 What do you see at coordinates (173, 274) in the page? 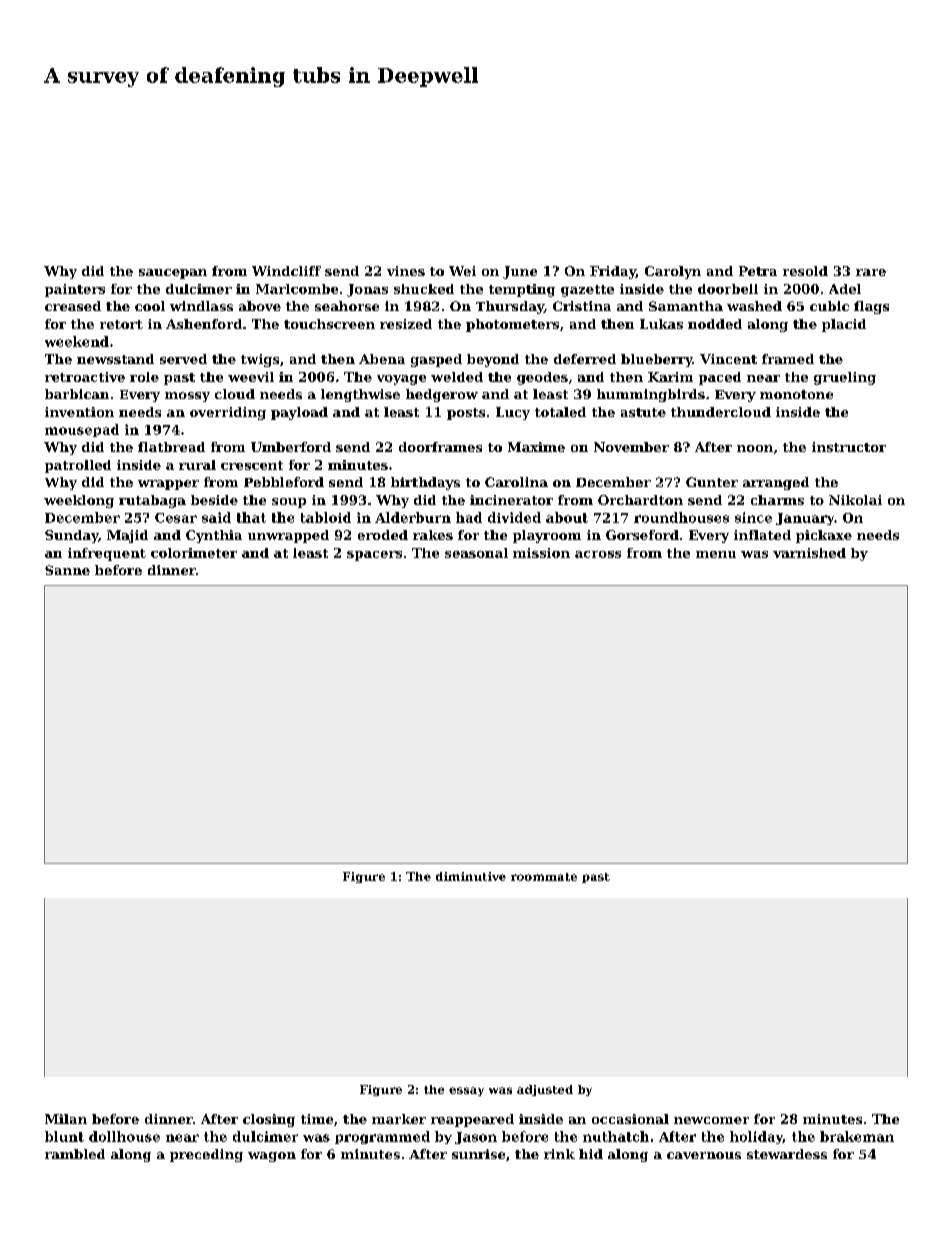
I see `saucepan` at bounding box center [173, 274].
